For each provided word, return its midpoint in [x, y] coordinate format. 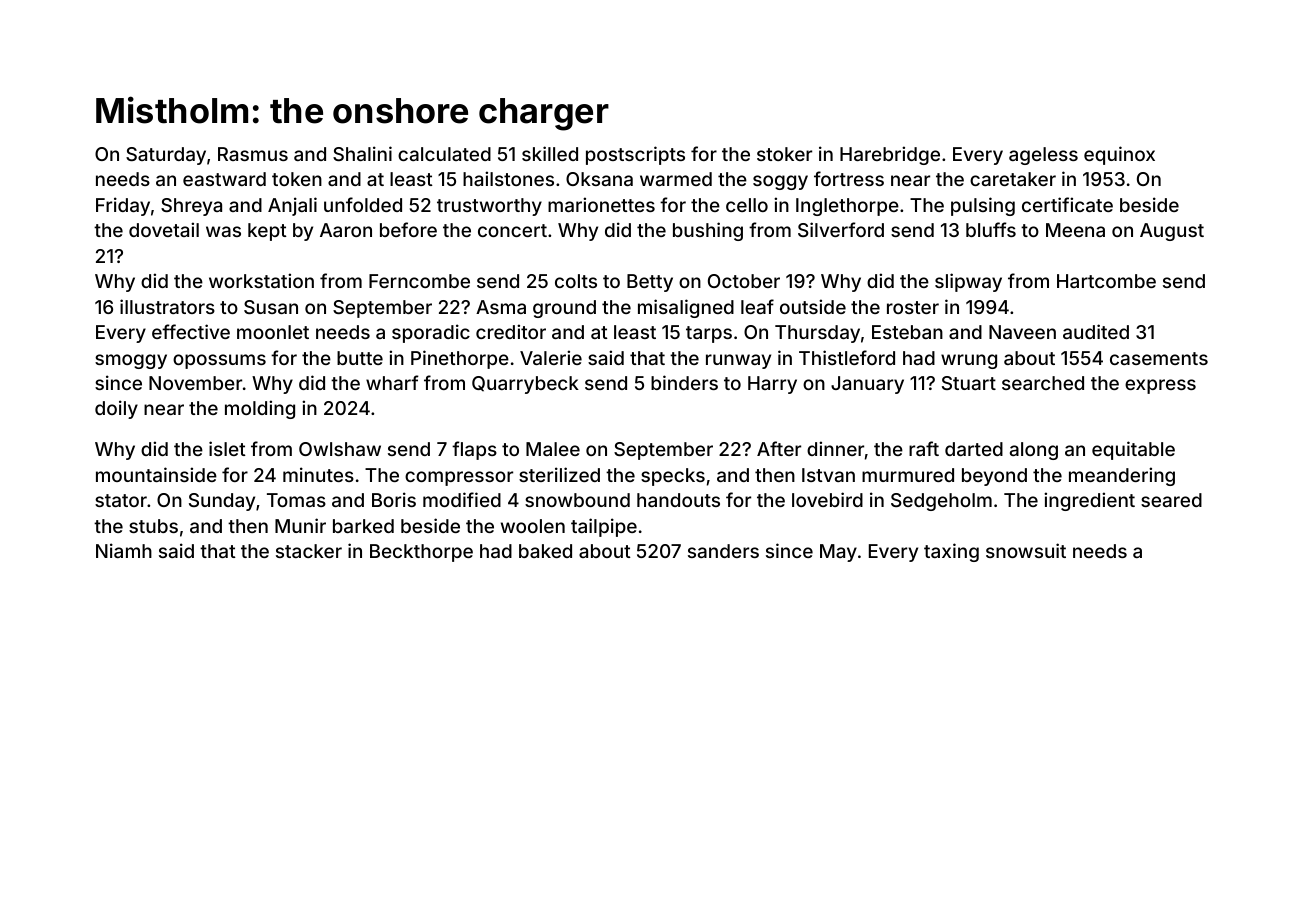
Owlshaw [340, 449]
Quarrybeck [525, 385]
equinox [1119, 155]
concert [512, 230]
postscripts [635, 155]
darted [974, 449]
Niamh [124, 550]
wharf [392, 382]
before [408, 229]
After [779, 448]
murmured [908, 475]
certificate [1067, 204]
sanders [723, 551]
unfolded [363, 204]
